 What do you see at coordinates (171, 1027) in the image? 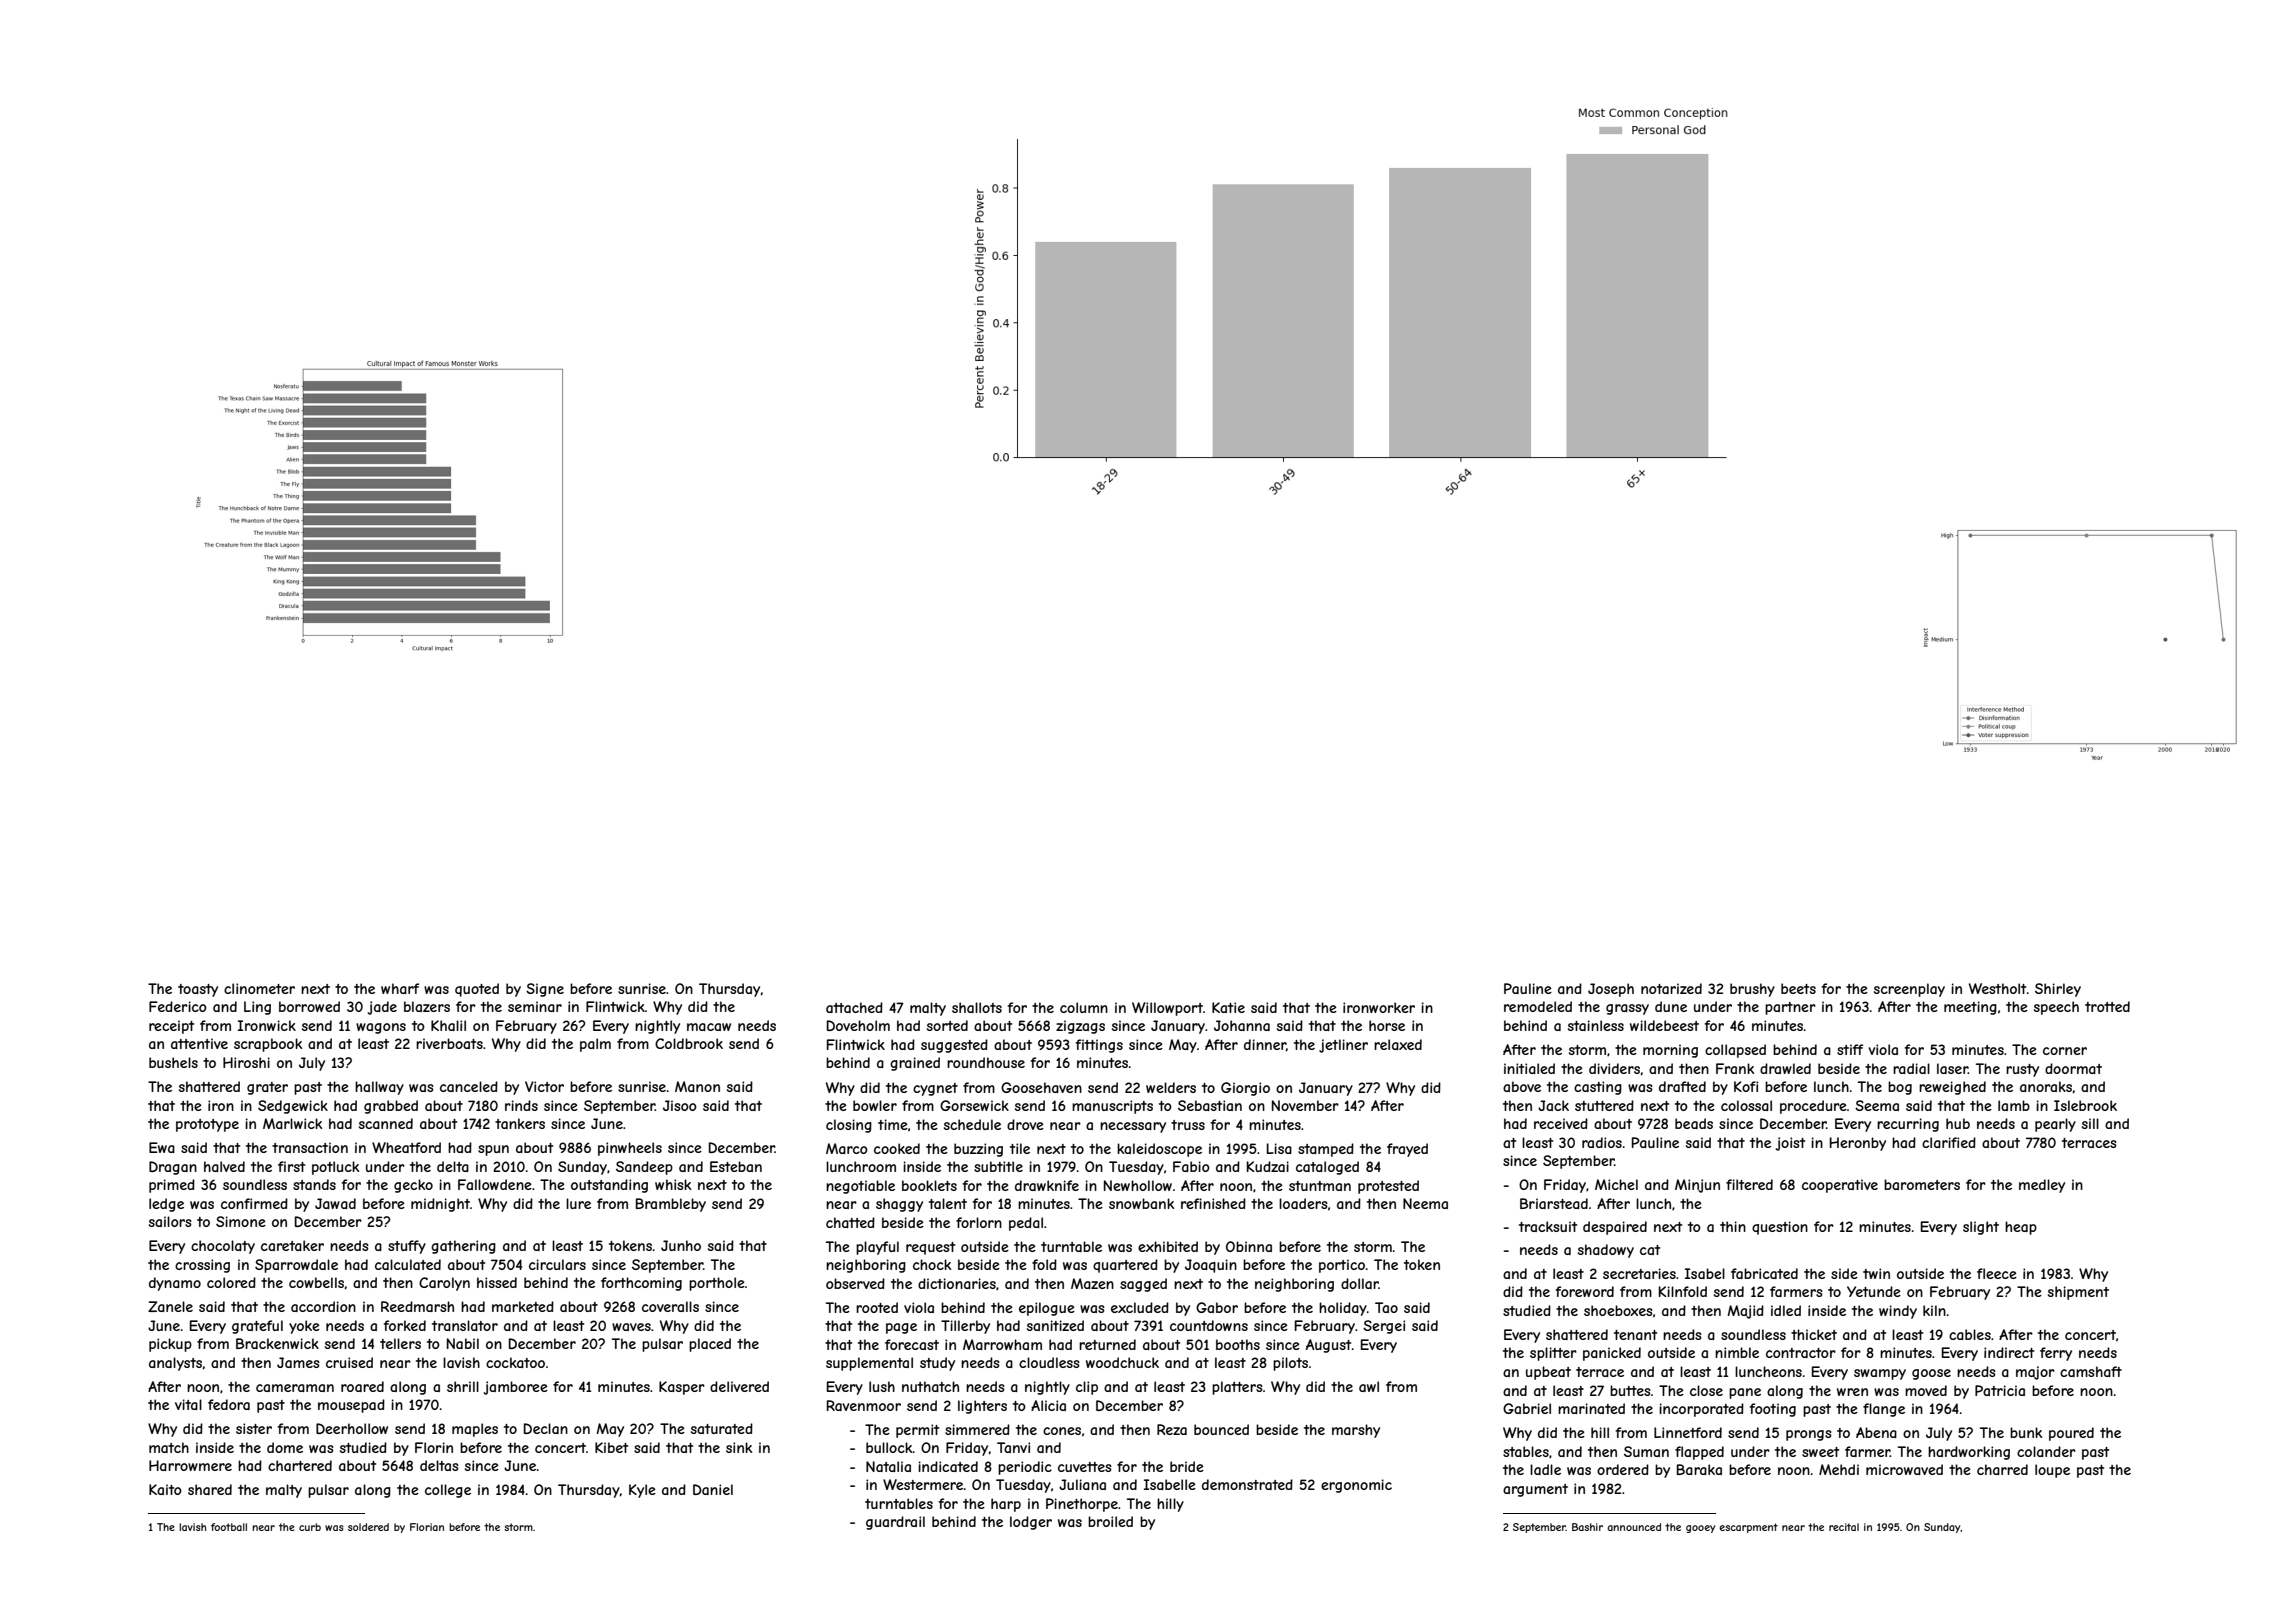
I see `receipt` at bounding box center [171, 1027].
